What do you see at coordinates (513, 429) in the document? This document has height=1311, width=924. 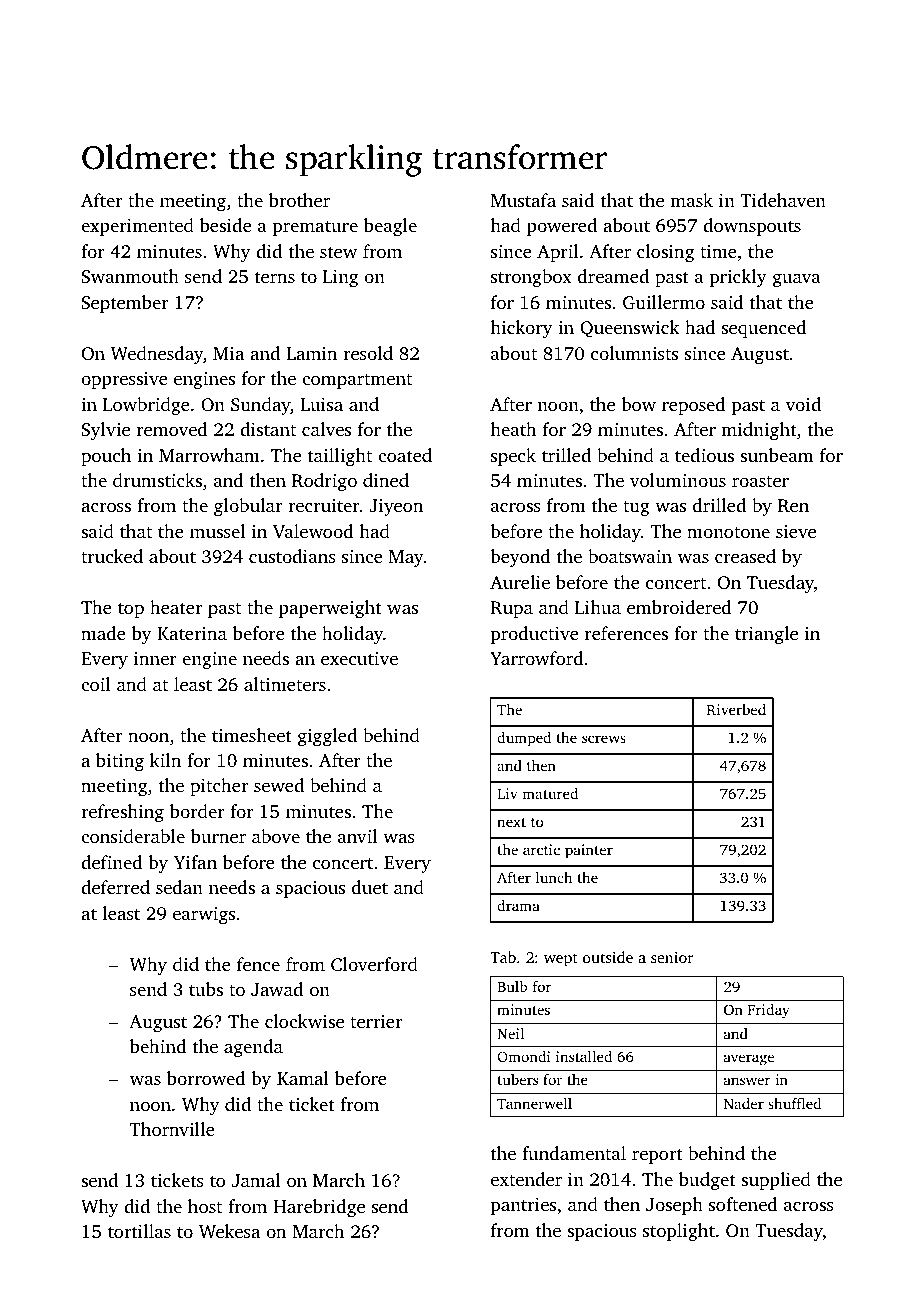 I see `heath` at bounding box center [513, 429].
